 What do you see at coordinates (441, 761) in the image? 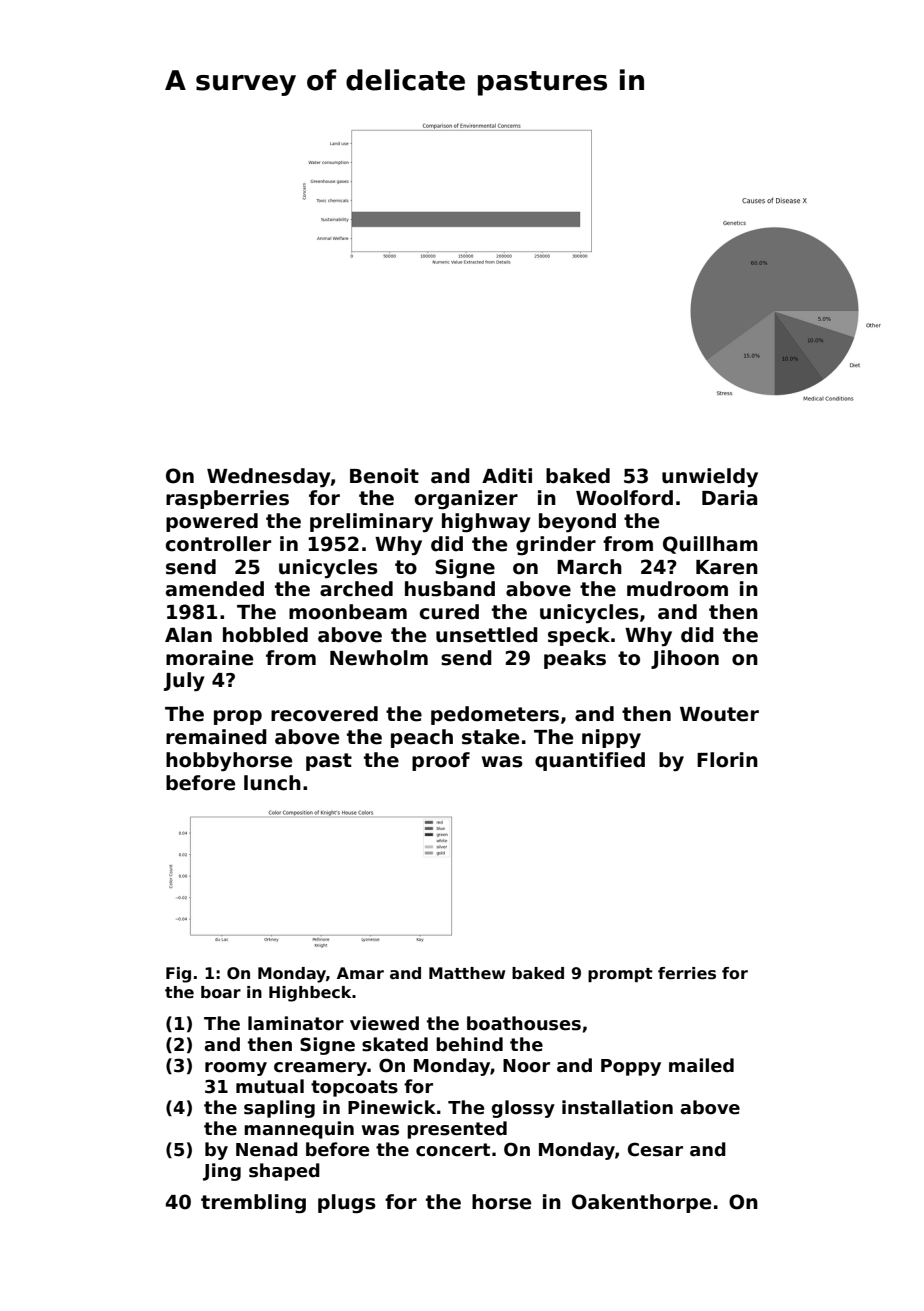
I see `proof` at bounding box center [441, 761].
